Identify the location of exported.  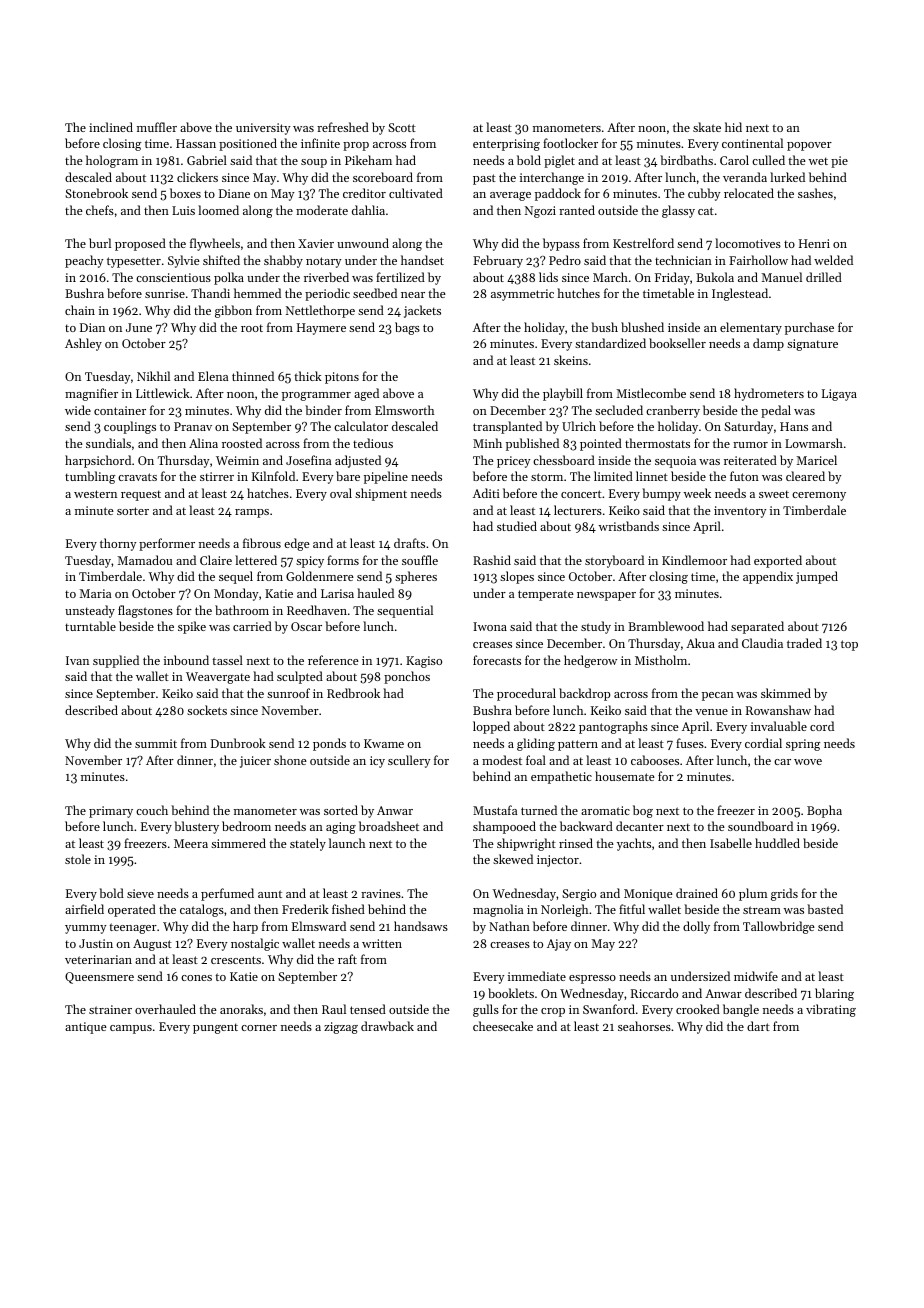
(778, 561).
